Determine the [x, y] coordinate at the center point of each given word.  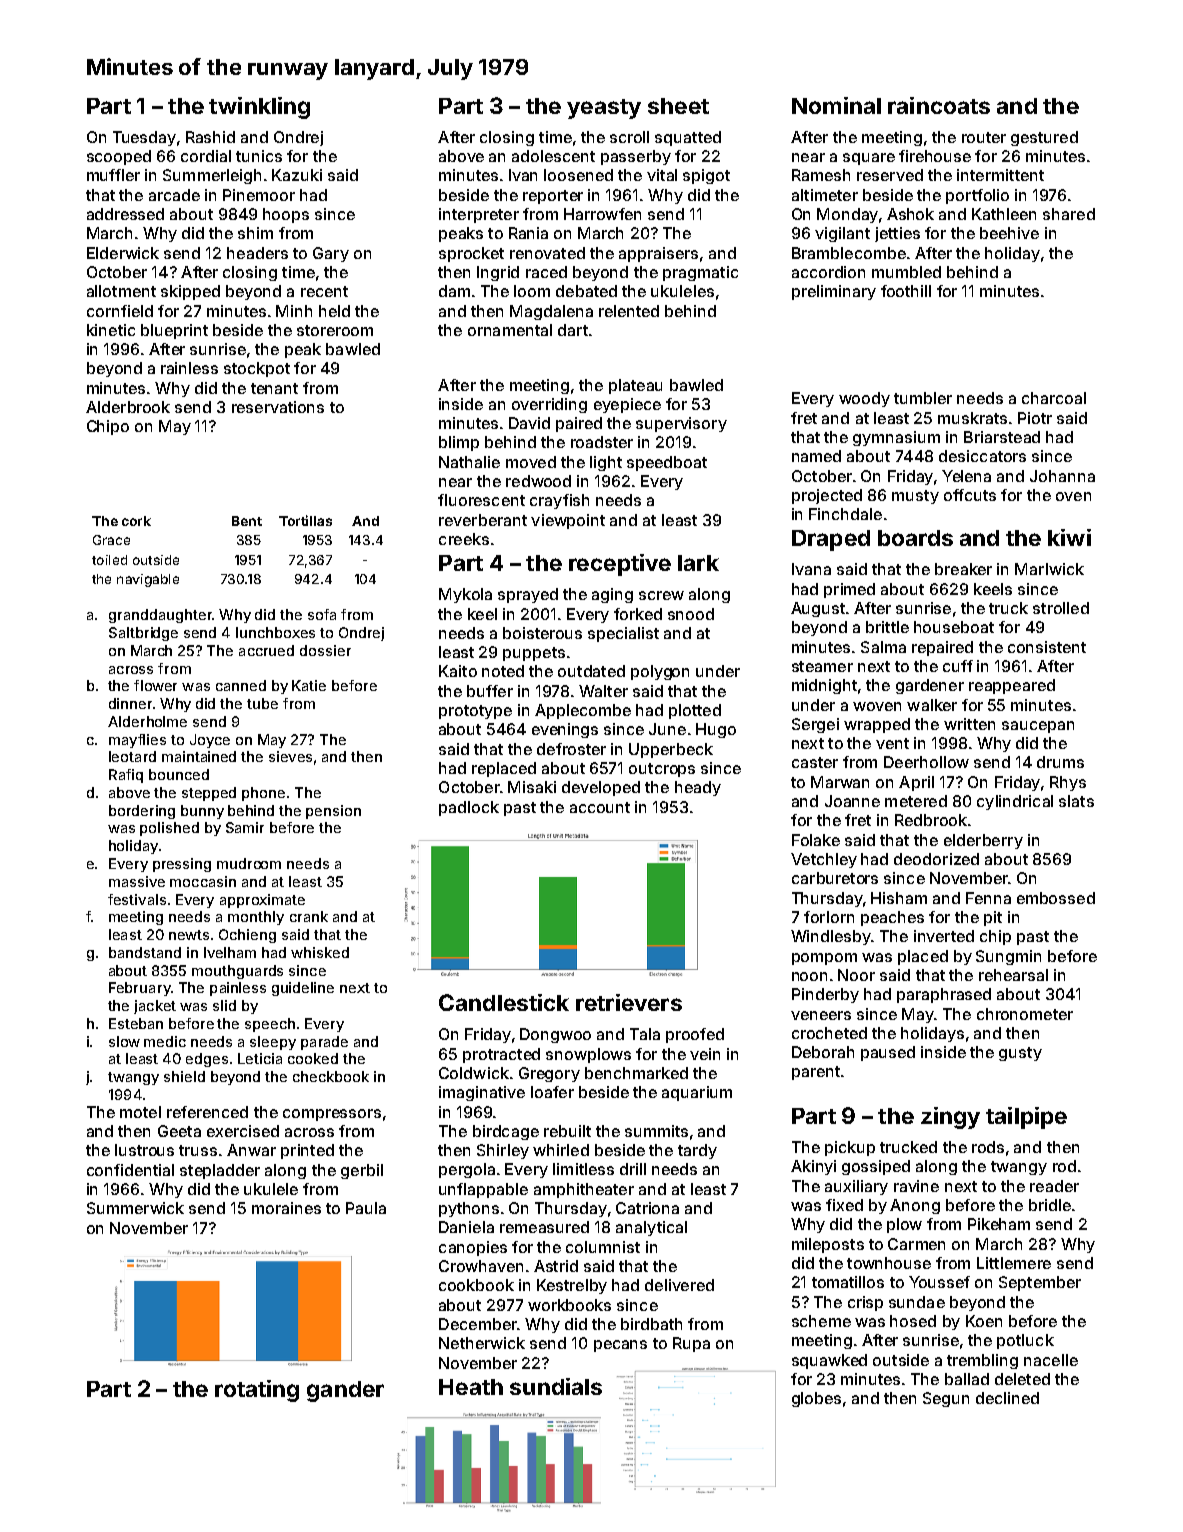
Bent [247, 521]
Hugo [716, 730]
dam [454, 291]
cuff [958, 666]
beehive [1009, 233]
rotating [257, 1391]
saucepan [1038, 727]
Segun [946, 1399]
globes [816, 1399]
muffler [113, 175]
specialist [623, 634]
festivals [137, 899]
